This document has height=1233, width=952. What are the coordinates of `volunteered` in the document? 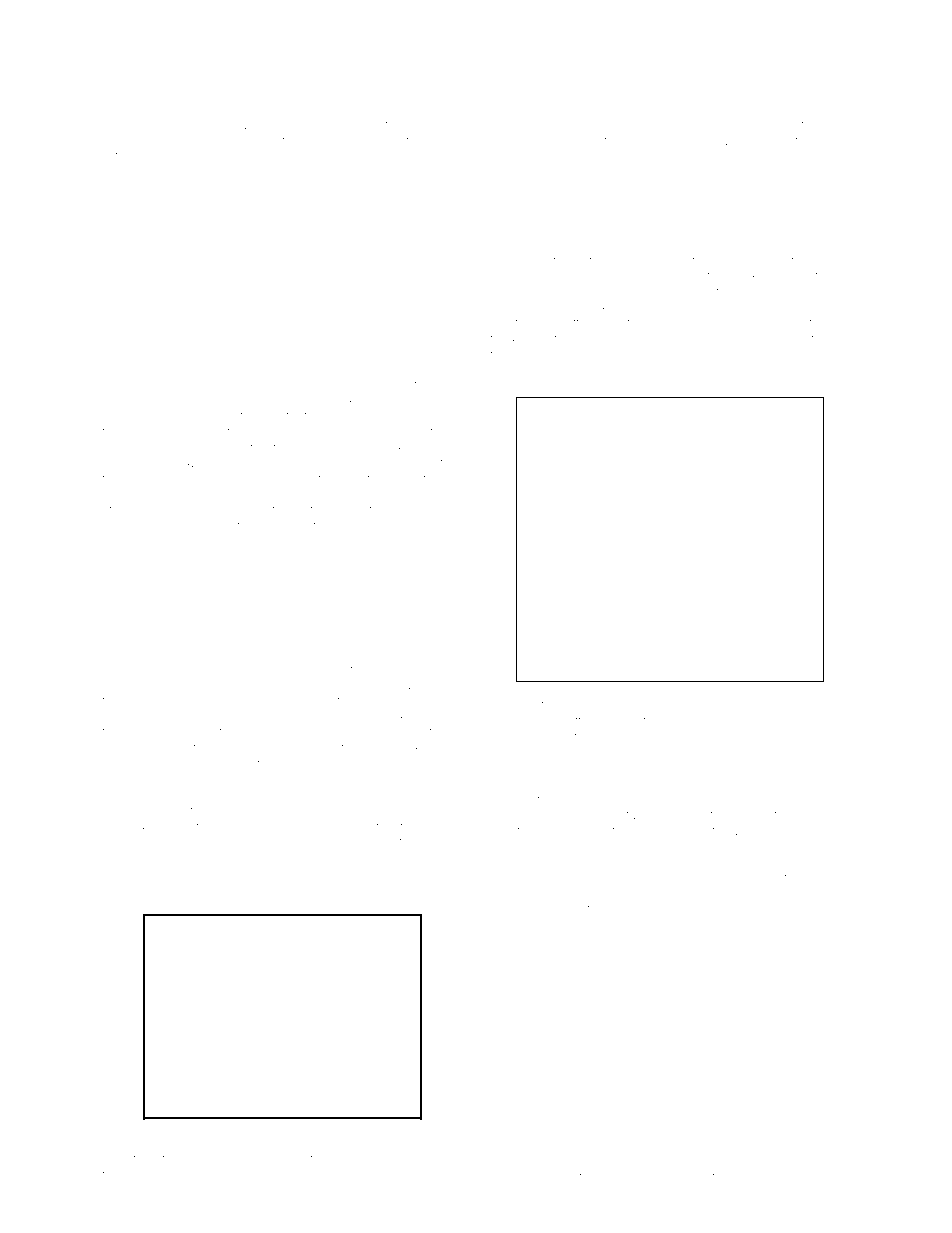 It's located at (793, 260).
